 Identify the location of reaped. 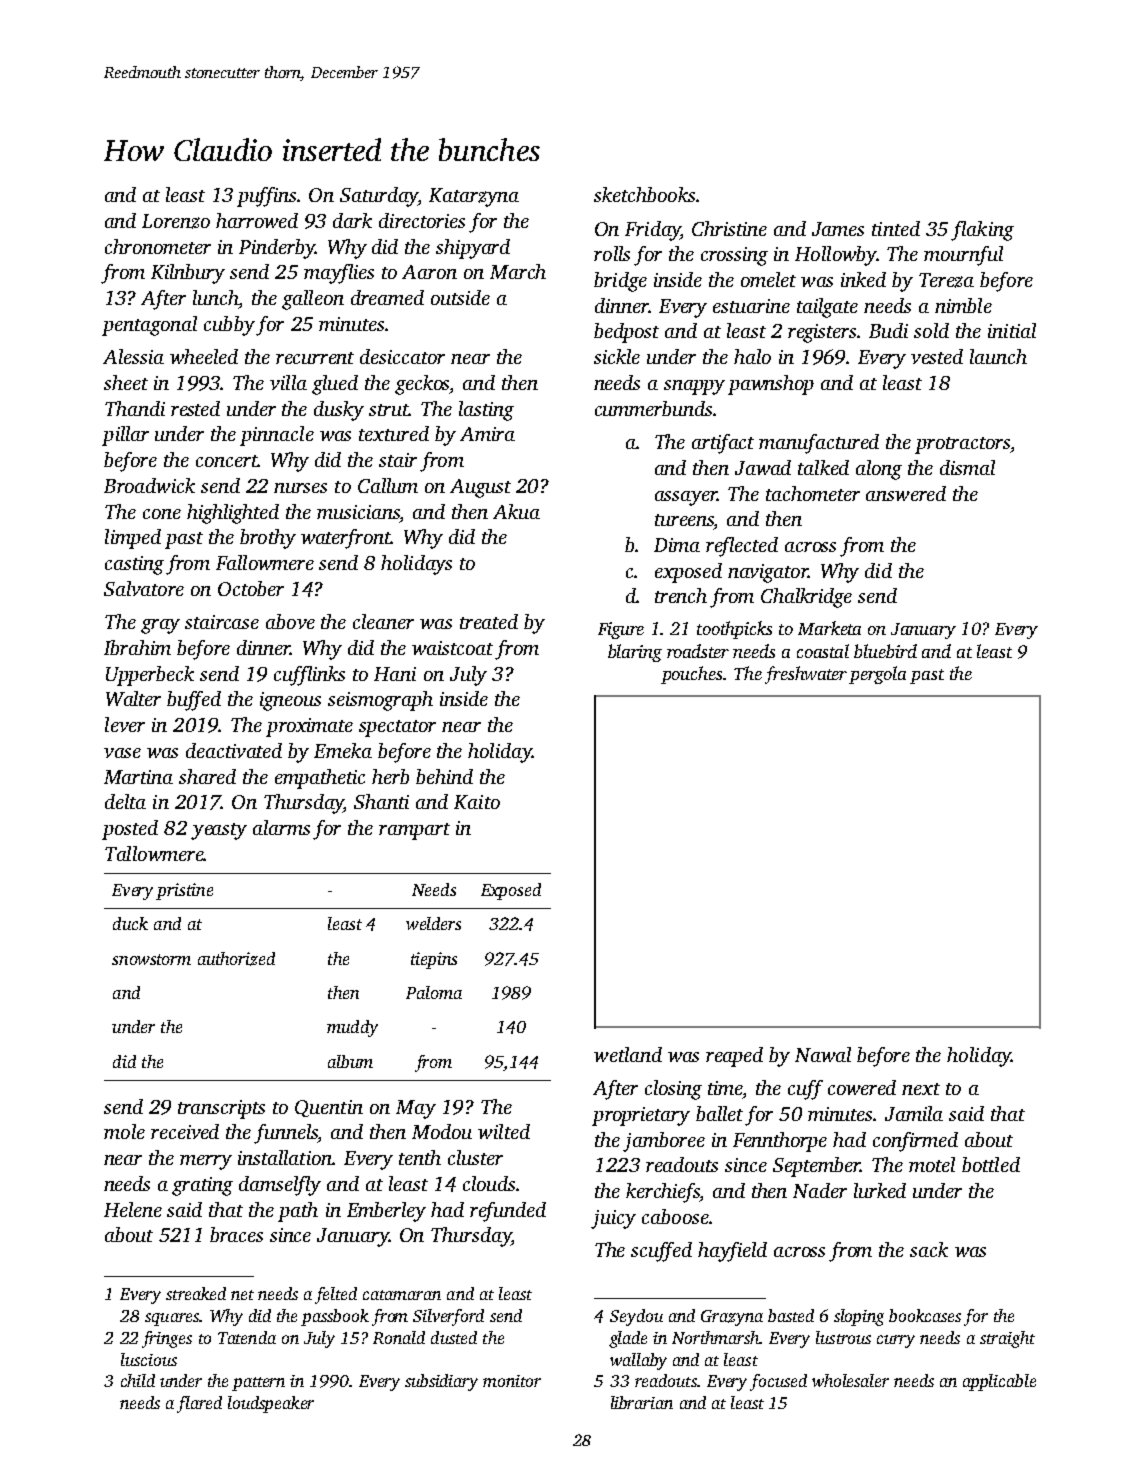
(734, 1057).
